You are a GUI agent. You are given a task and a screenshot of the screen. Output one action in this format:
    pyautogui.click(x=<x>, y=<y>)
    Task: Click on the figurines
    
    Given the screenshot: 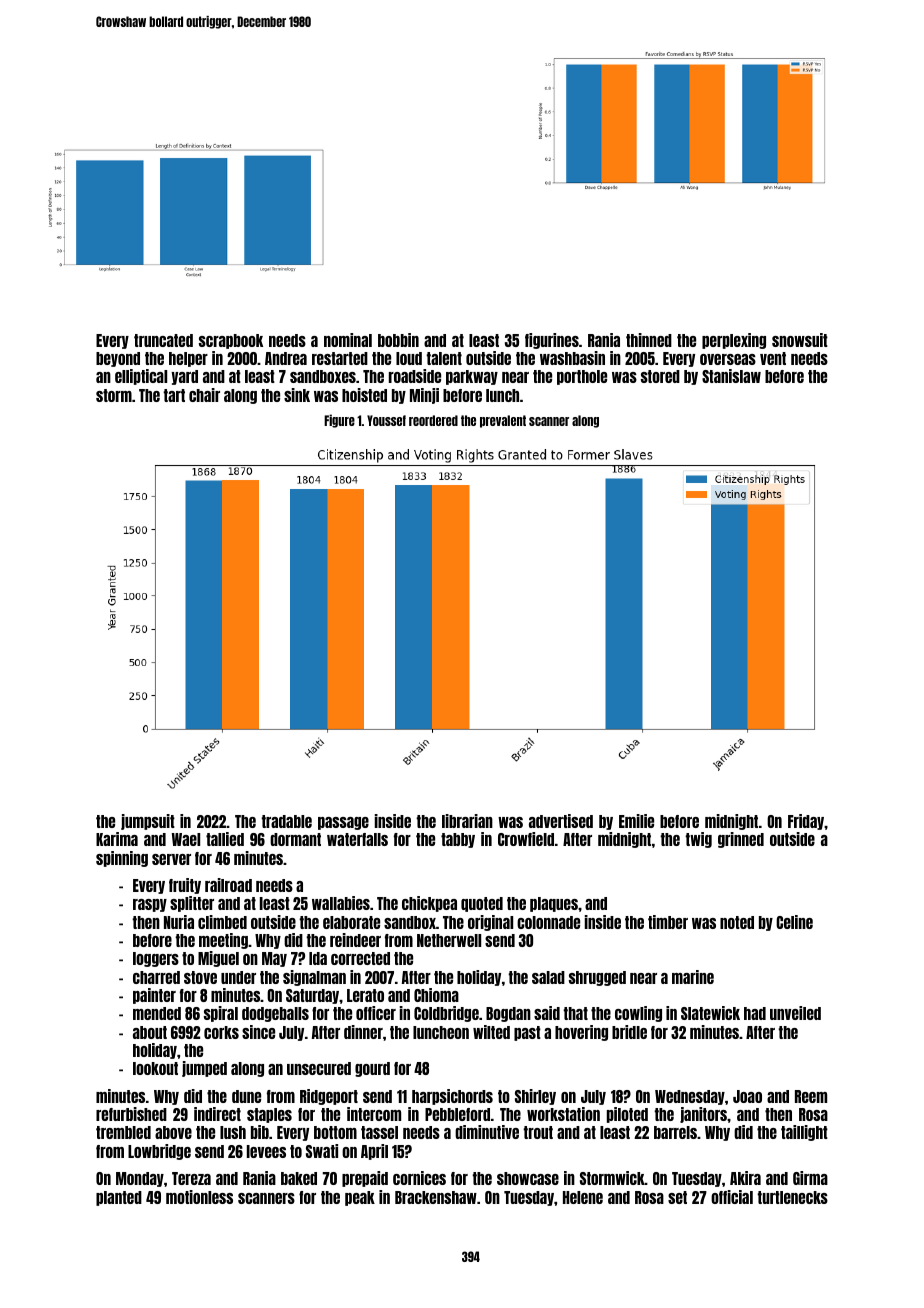 What is the action you would take?
    pyautogui.click(x=552, y=341)
